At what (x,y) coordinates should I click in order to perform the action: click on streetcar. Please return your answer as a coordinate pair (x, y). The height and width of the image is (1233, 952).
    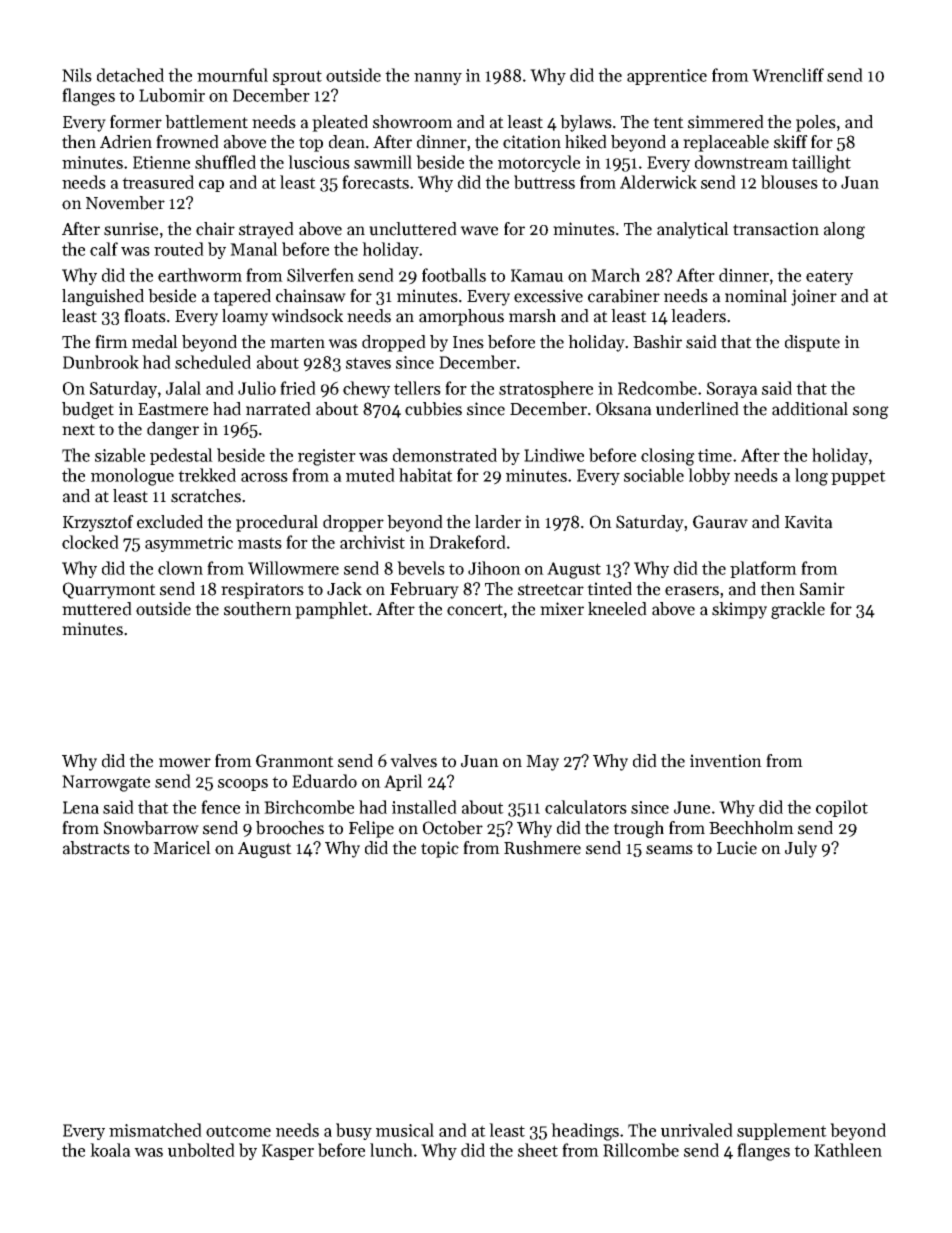
    Looking at the image, I should click on (551, 590).
